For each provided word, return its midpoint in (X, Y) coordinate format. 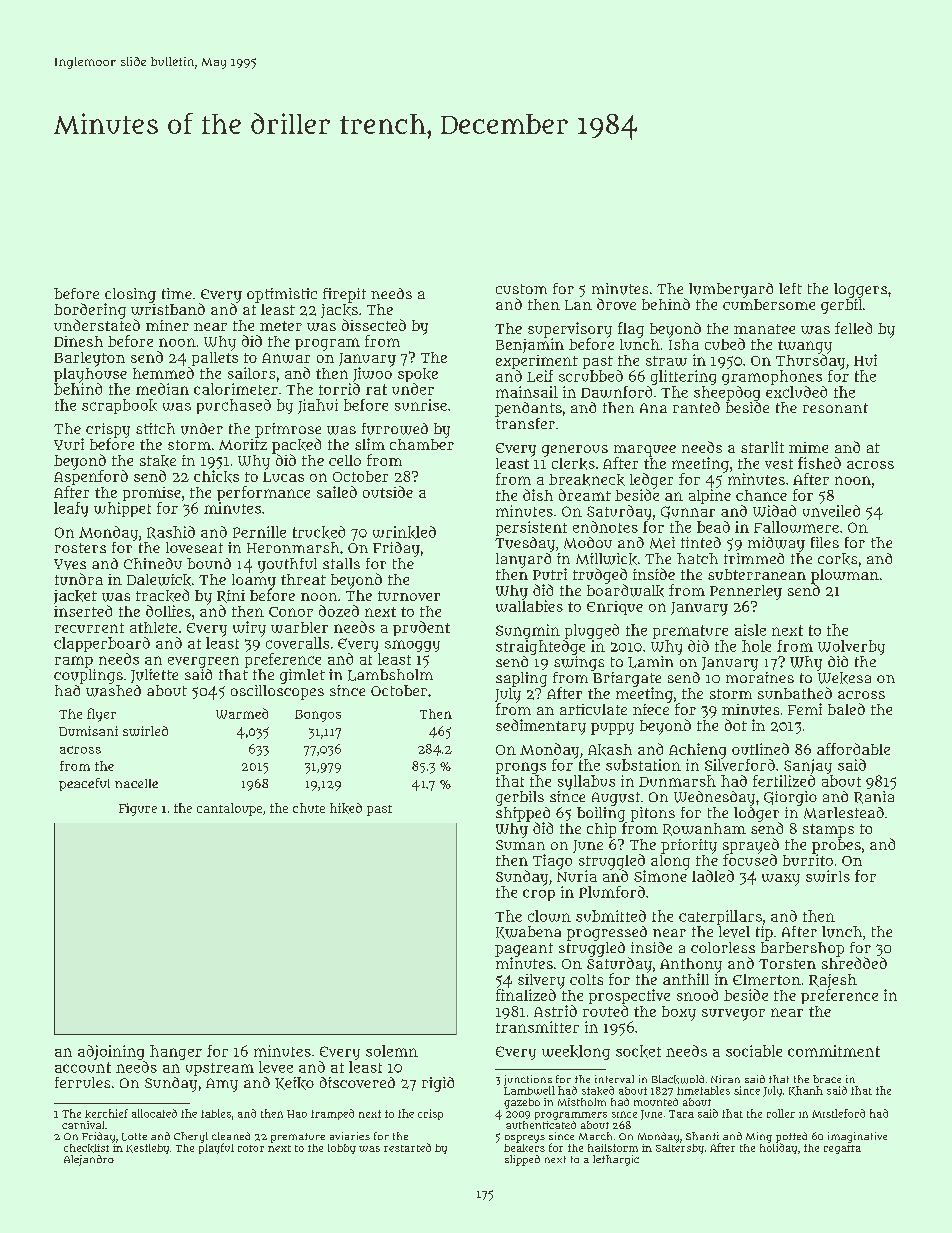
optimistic (282, 295)
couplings (88, 676)
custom (521, 289)
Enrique (615, 608)
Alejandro (89, 1160)
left (790, 288)
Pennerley (746, 592)
